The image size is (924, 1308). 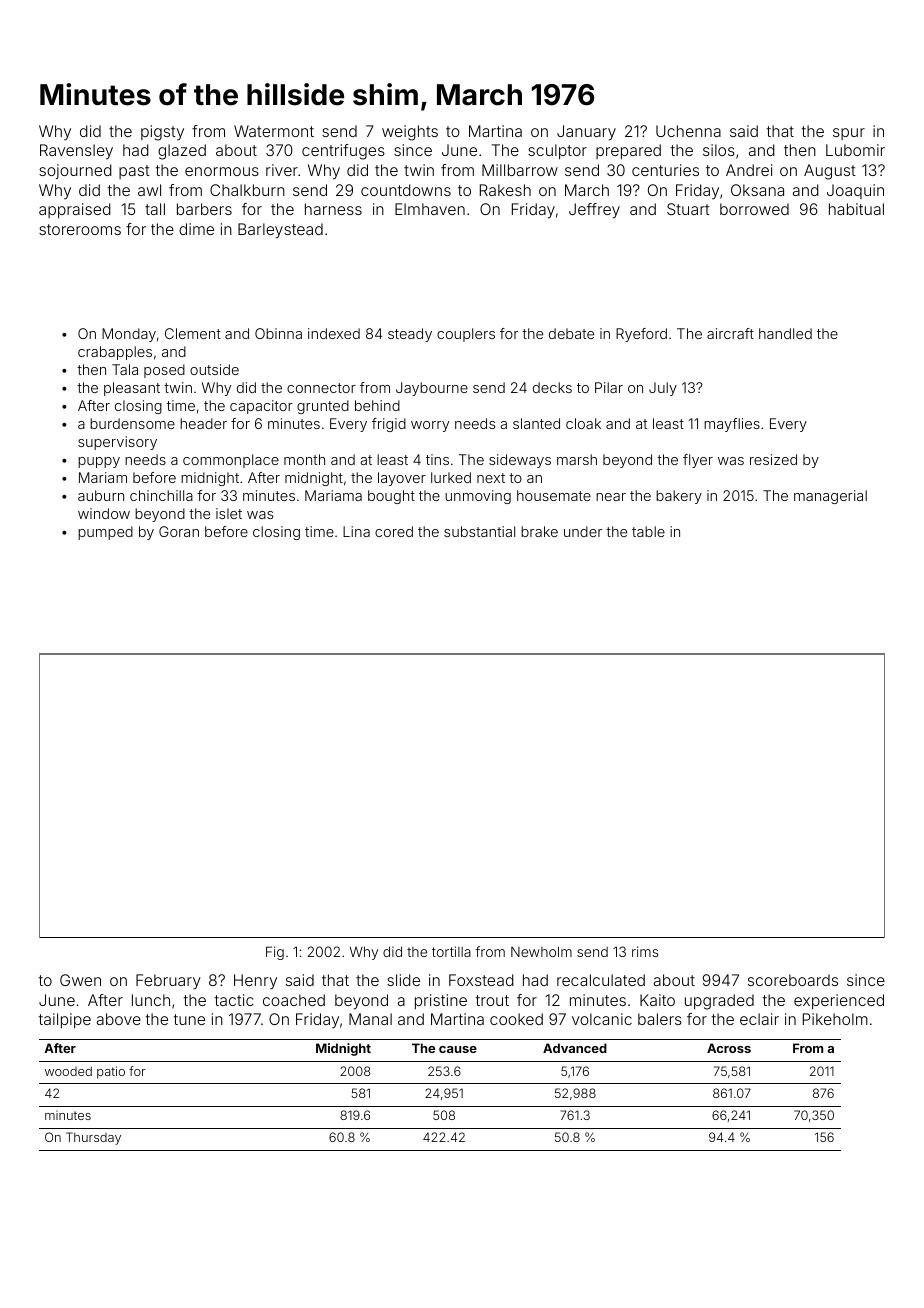 What do you see at coordinates (229, 513) in the screenshot?
I see `islet` at bounding box center [229, 513].
